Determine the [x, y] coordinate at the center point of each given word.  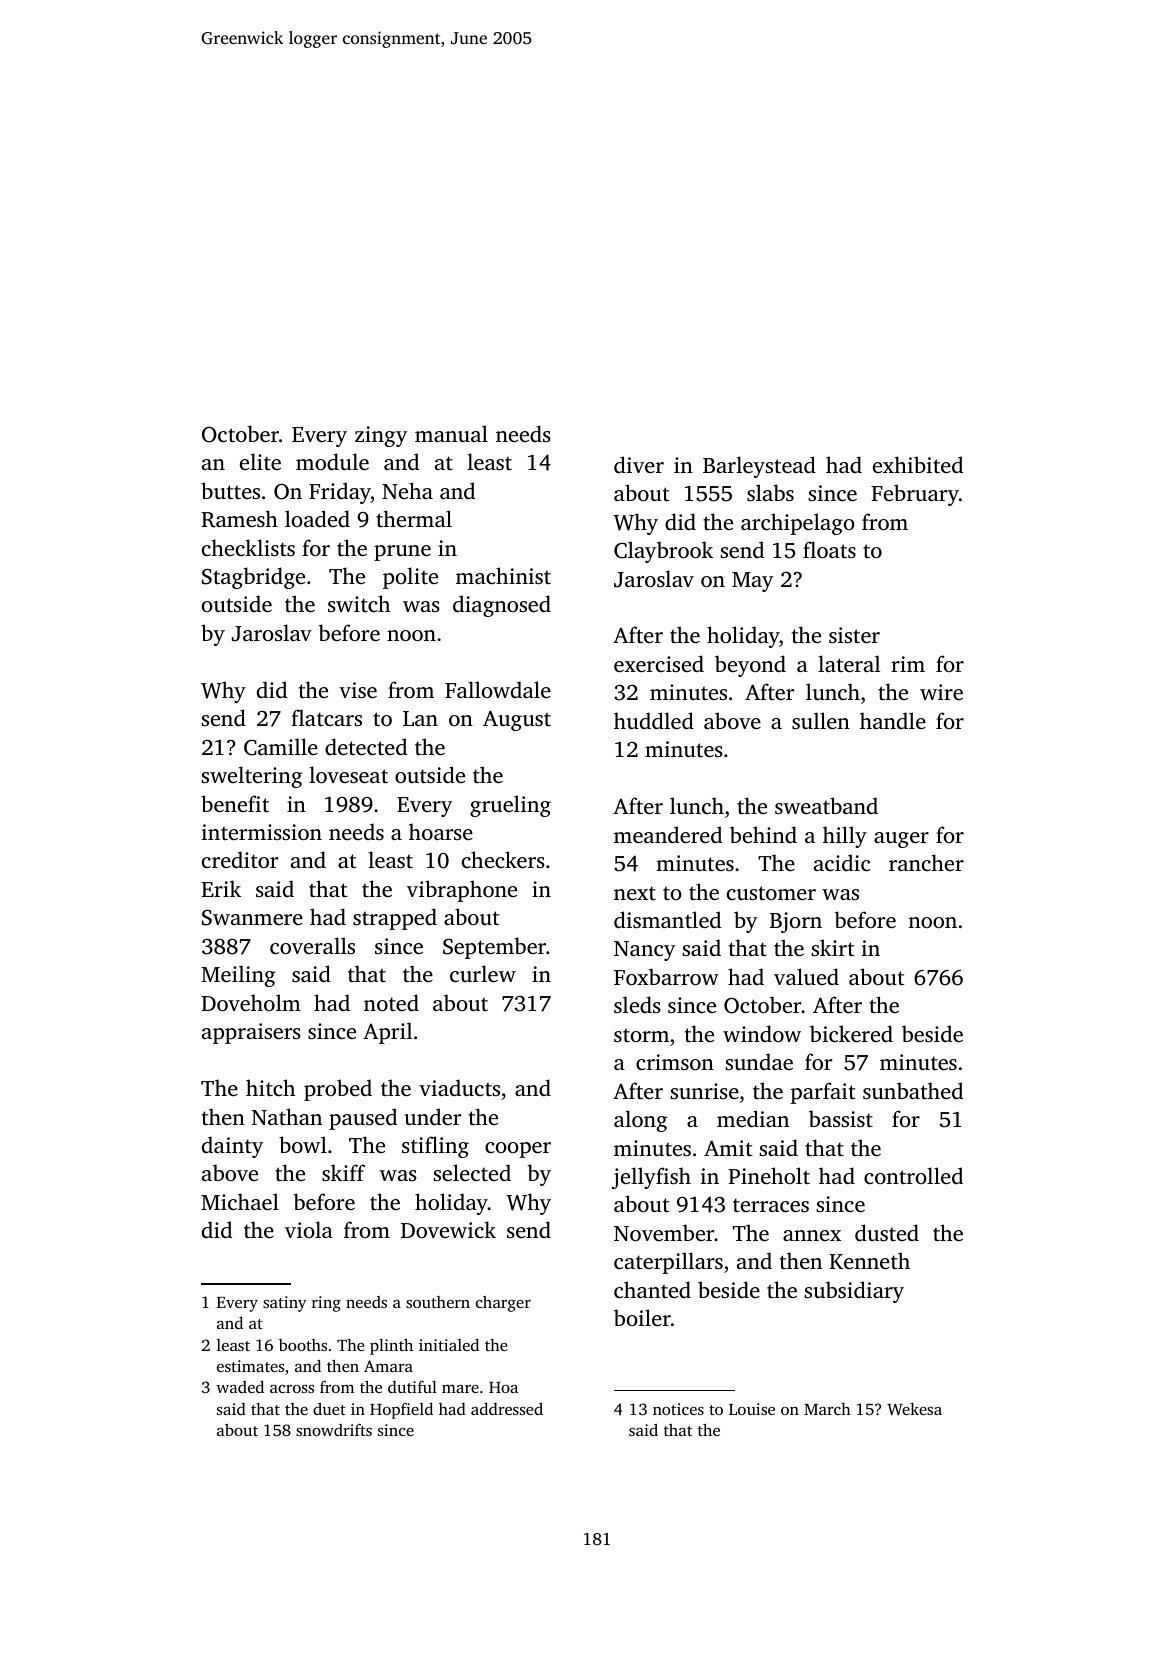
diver [639, 464]
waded [240, 1387]
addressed [507, 1409]
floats [829, 549]
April [387, 1033]
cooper [518, 1150]
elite [260, 461]
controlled [913, 1175]
